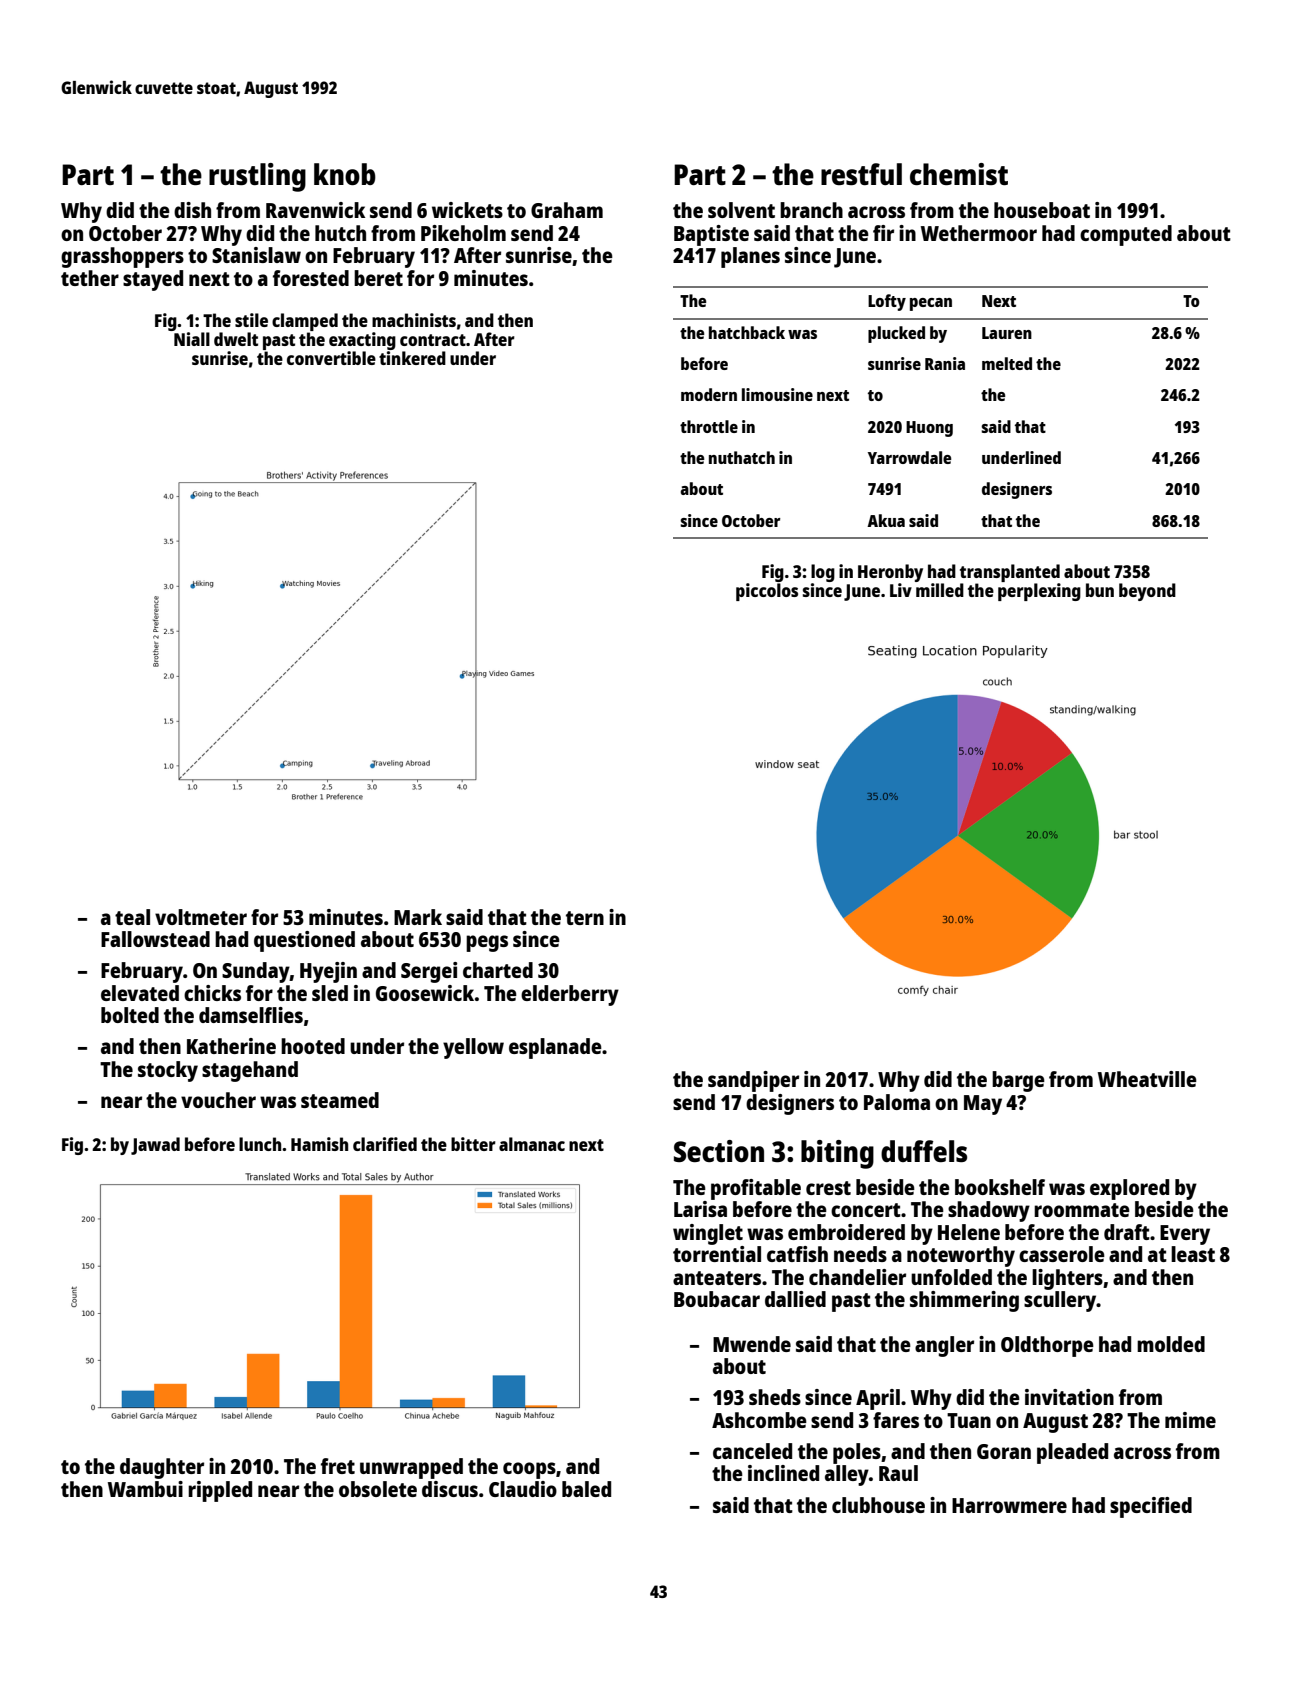 The height and width of the screenshot is (1682, 1300). I want to click on clubhouse, so click(878, 1505).
